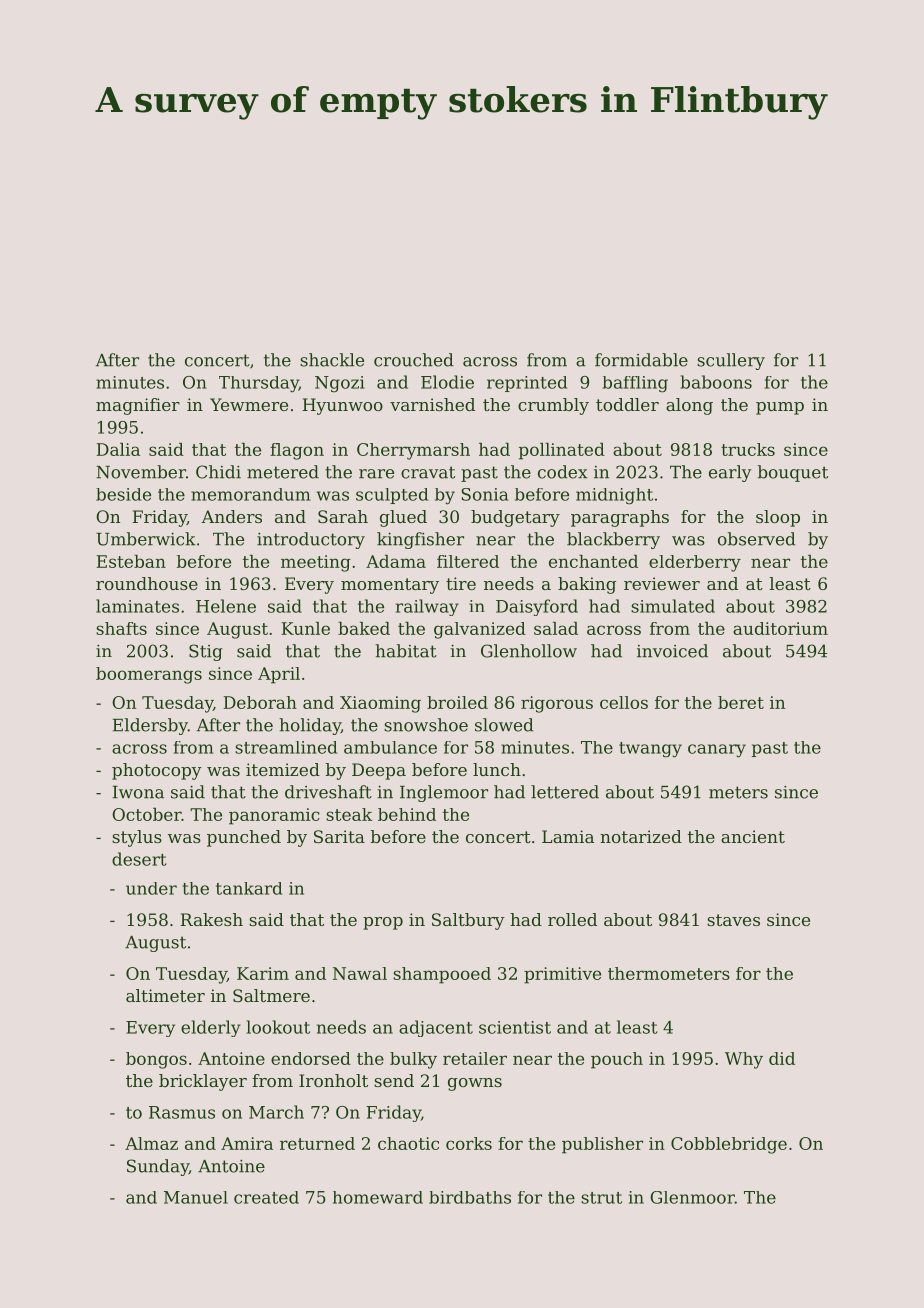 Image resolution: width=924 pixels, height=1308 pixels. Describe the element at coordinates (432, 404) in the screenshot. I see `varnished` at that location.
